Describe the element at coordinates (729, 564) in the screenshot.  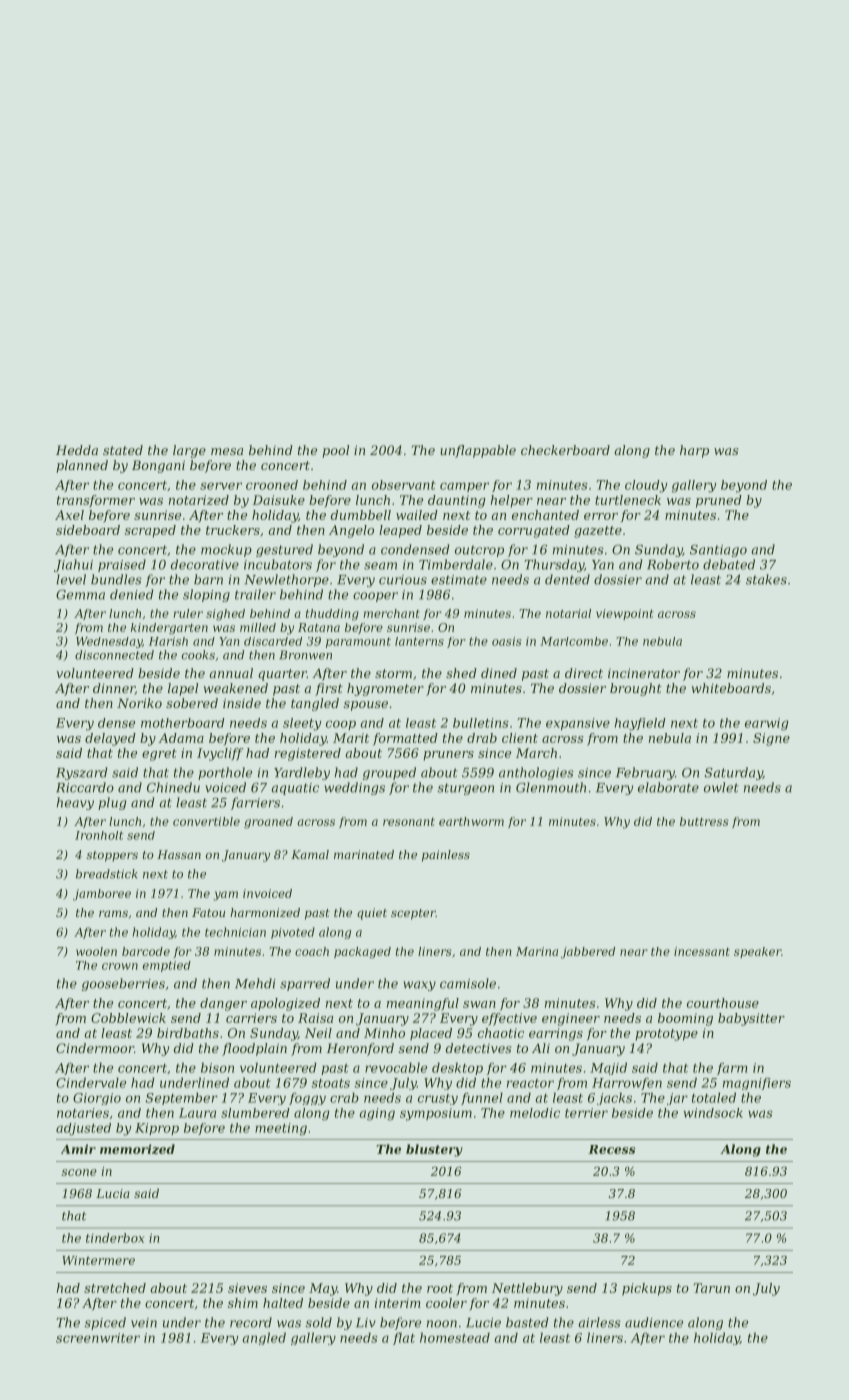
I see `debated` at that location.
